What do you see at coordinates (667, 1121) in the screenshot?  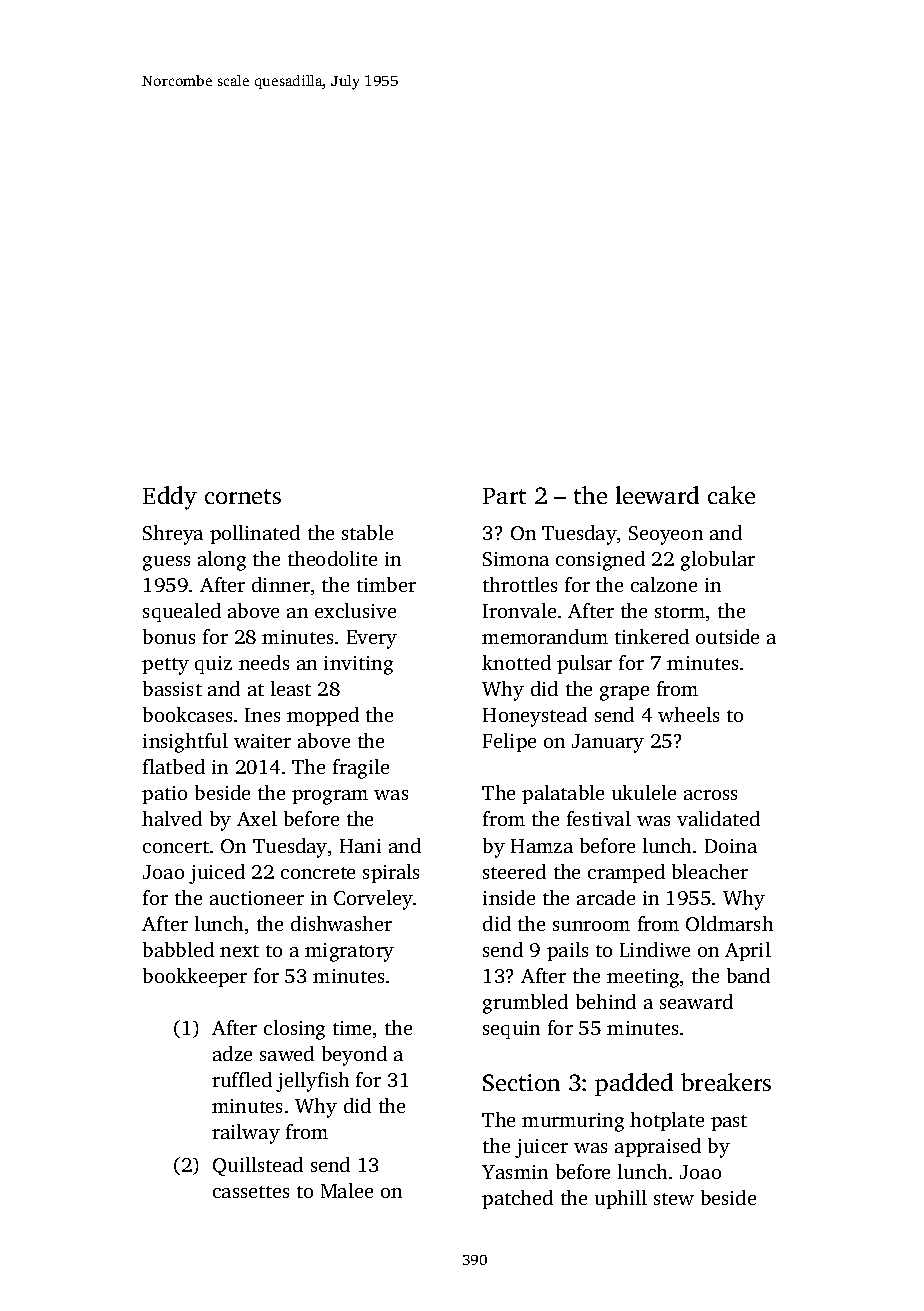 I see `hotplate` at bounding box center [667, 1121].
